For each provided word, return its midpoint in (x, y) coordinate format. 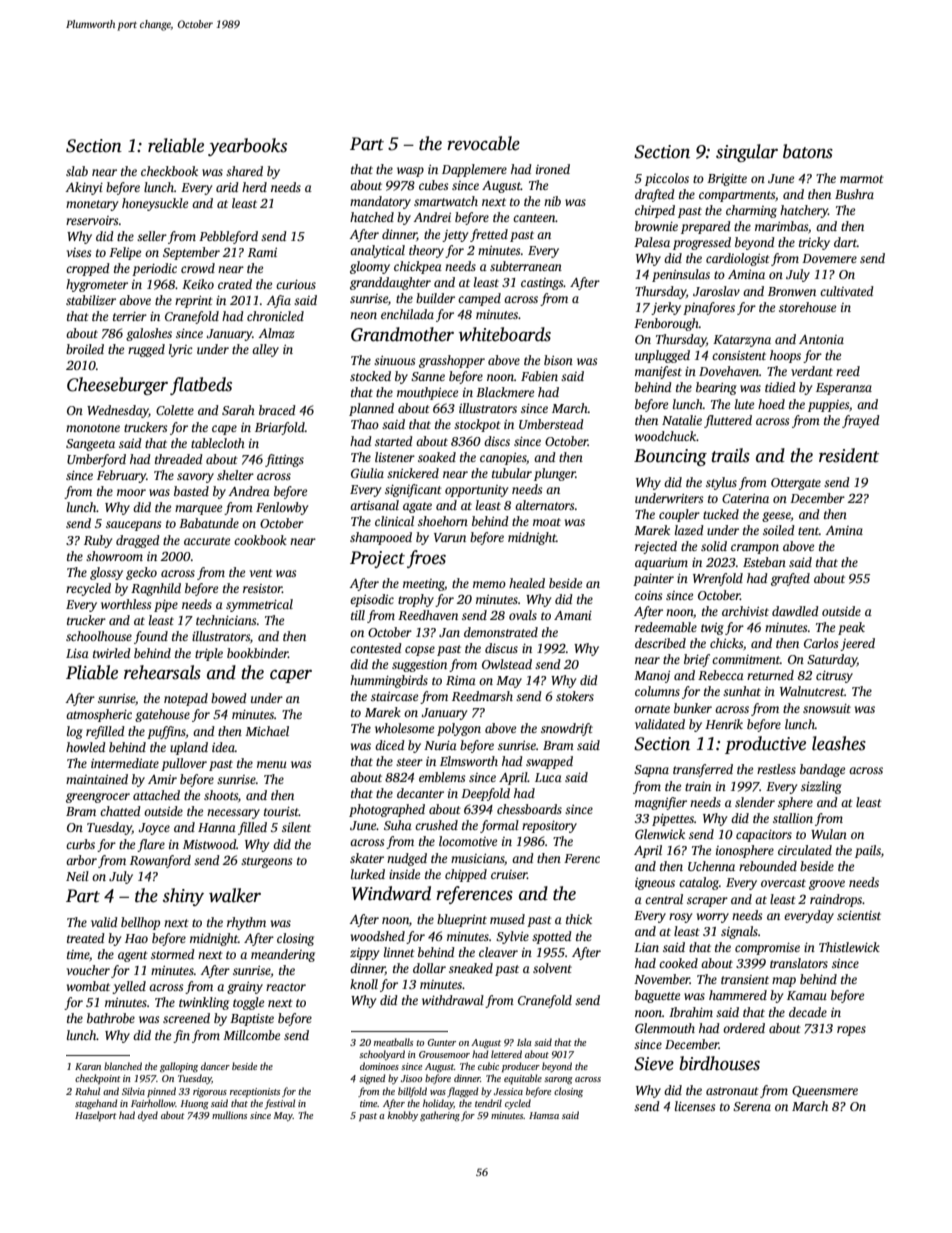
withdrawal (453, 1000)
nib (552, 201)
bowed (229, 698)
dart (845, 242)
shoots (221, 795)
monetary (92, 205)
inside (404, 874)
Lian (646, 947)
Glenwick (660, 834)
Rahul (87, 1091)
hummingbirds (389, 681)
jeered (857, 644)
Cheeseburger (117, 386)
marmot (862, 179)
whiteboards (505, 334)
